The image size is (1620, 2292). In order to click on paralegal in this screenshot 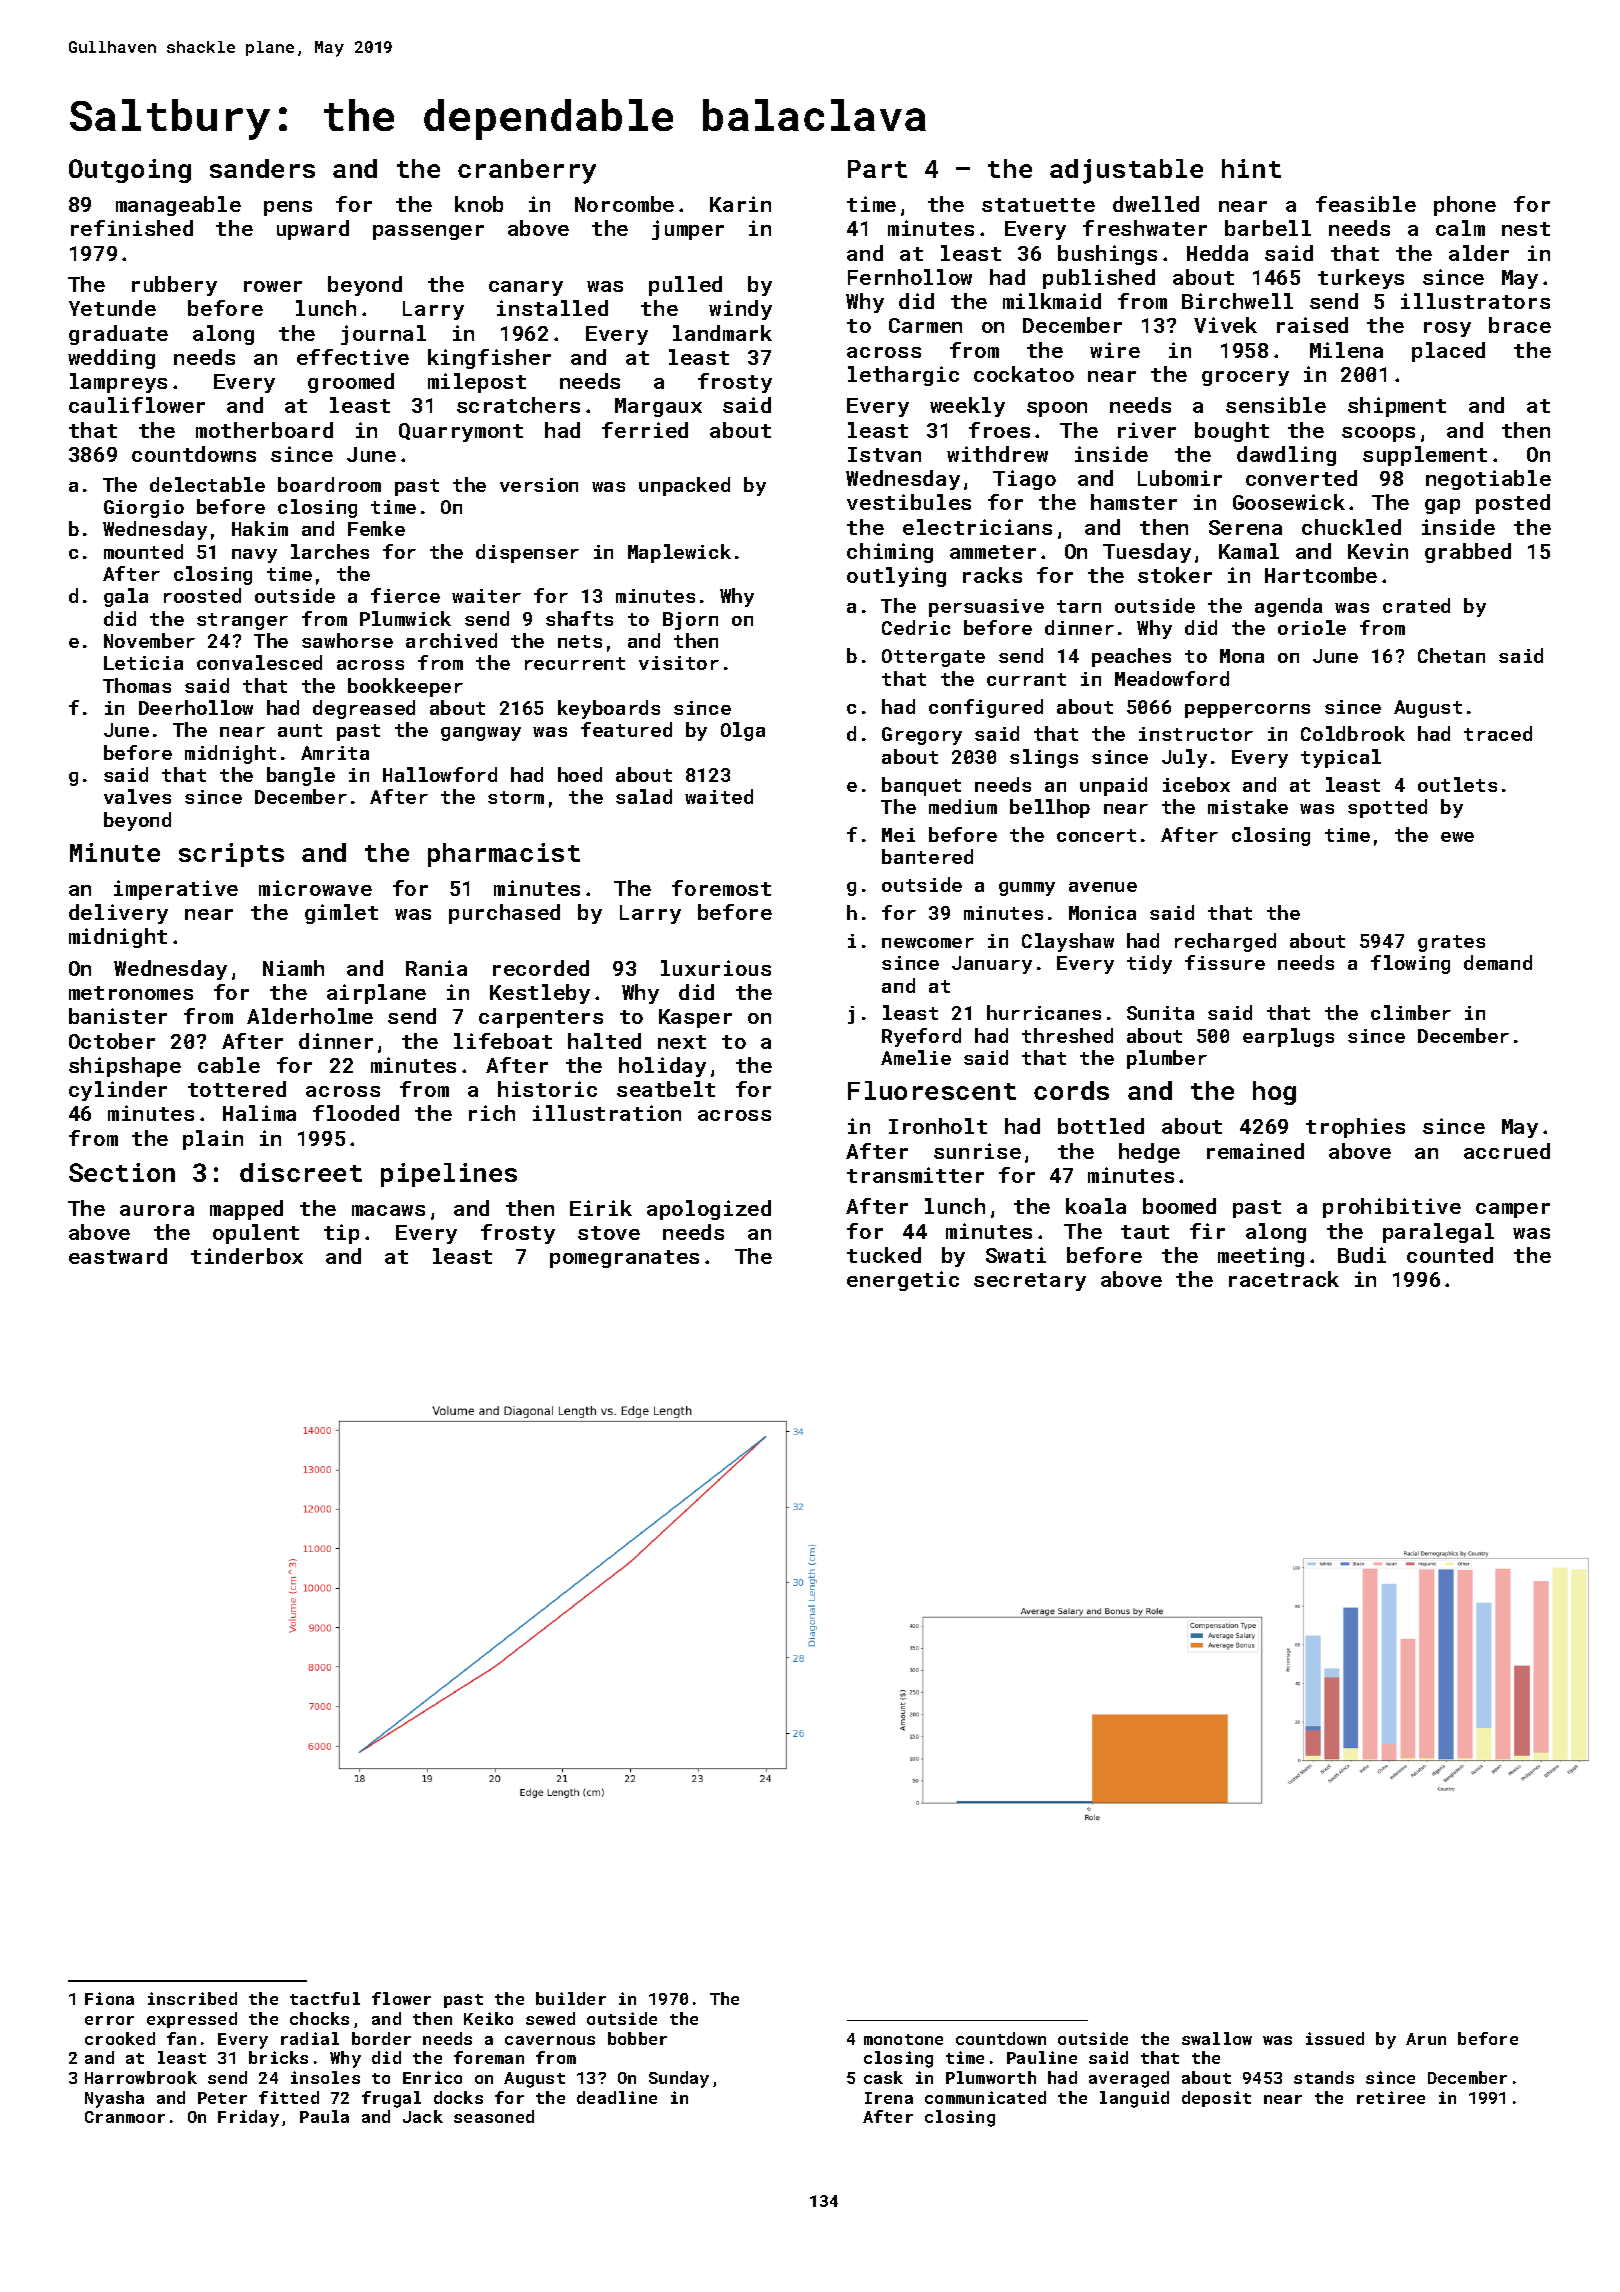, I will do `click(1438, 1233)`.
